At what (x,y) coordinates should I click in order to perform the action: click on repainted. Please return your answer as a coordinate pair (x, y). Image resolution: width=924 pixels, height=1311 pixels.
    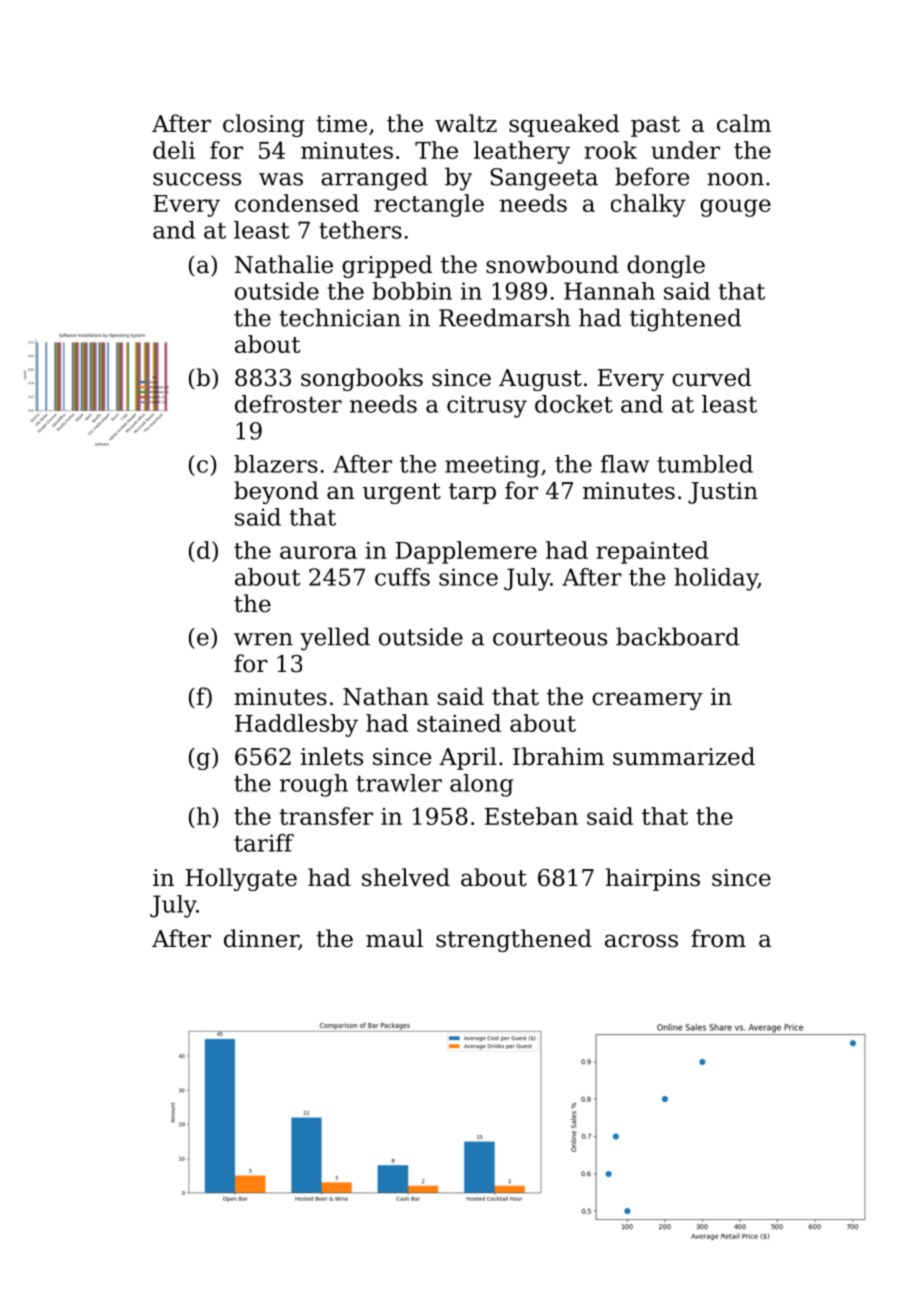
    Looking at the image, I should click on (652, 552).
